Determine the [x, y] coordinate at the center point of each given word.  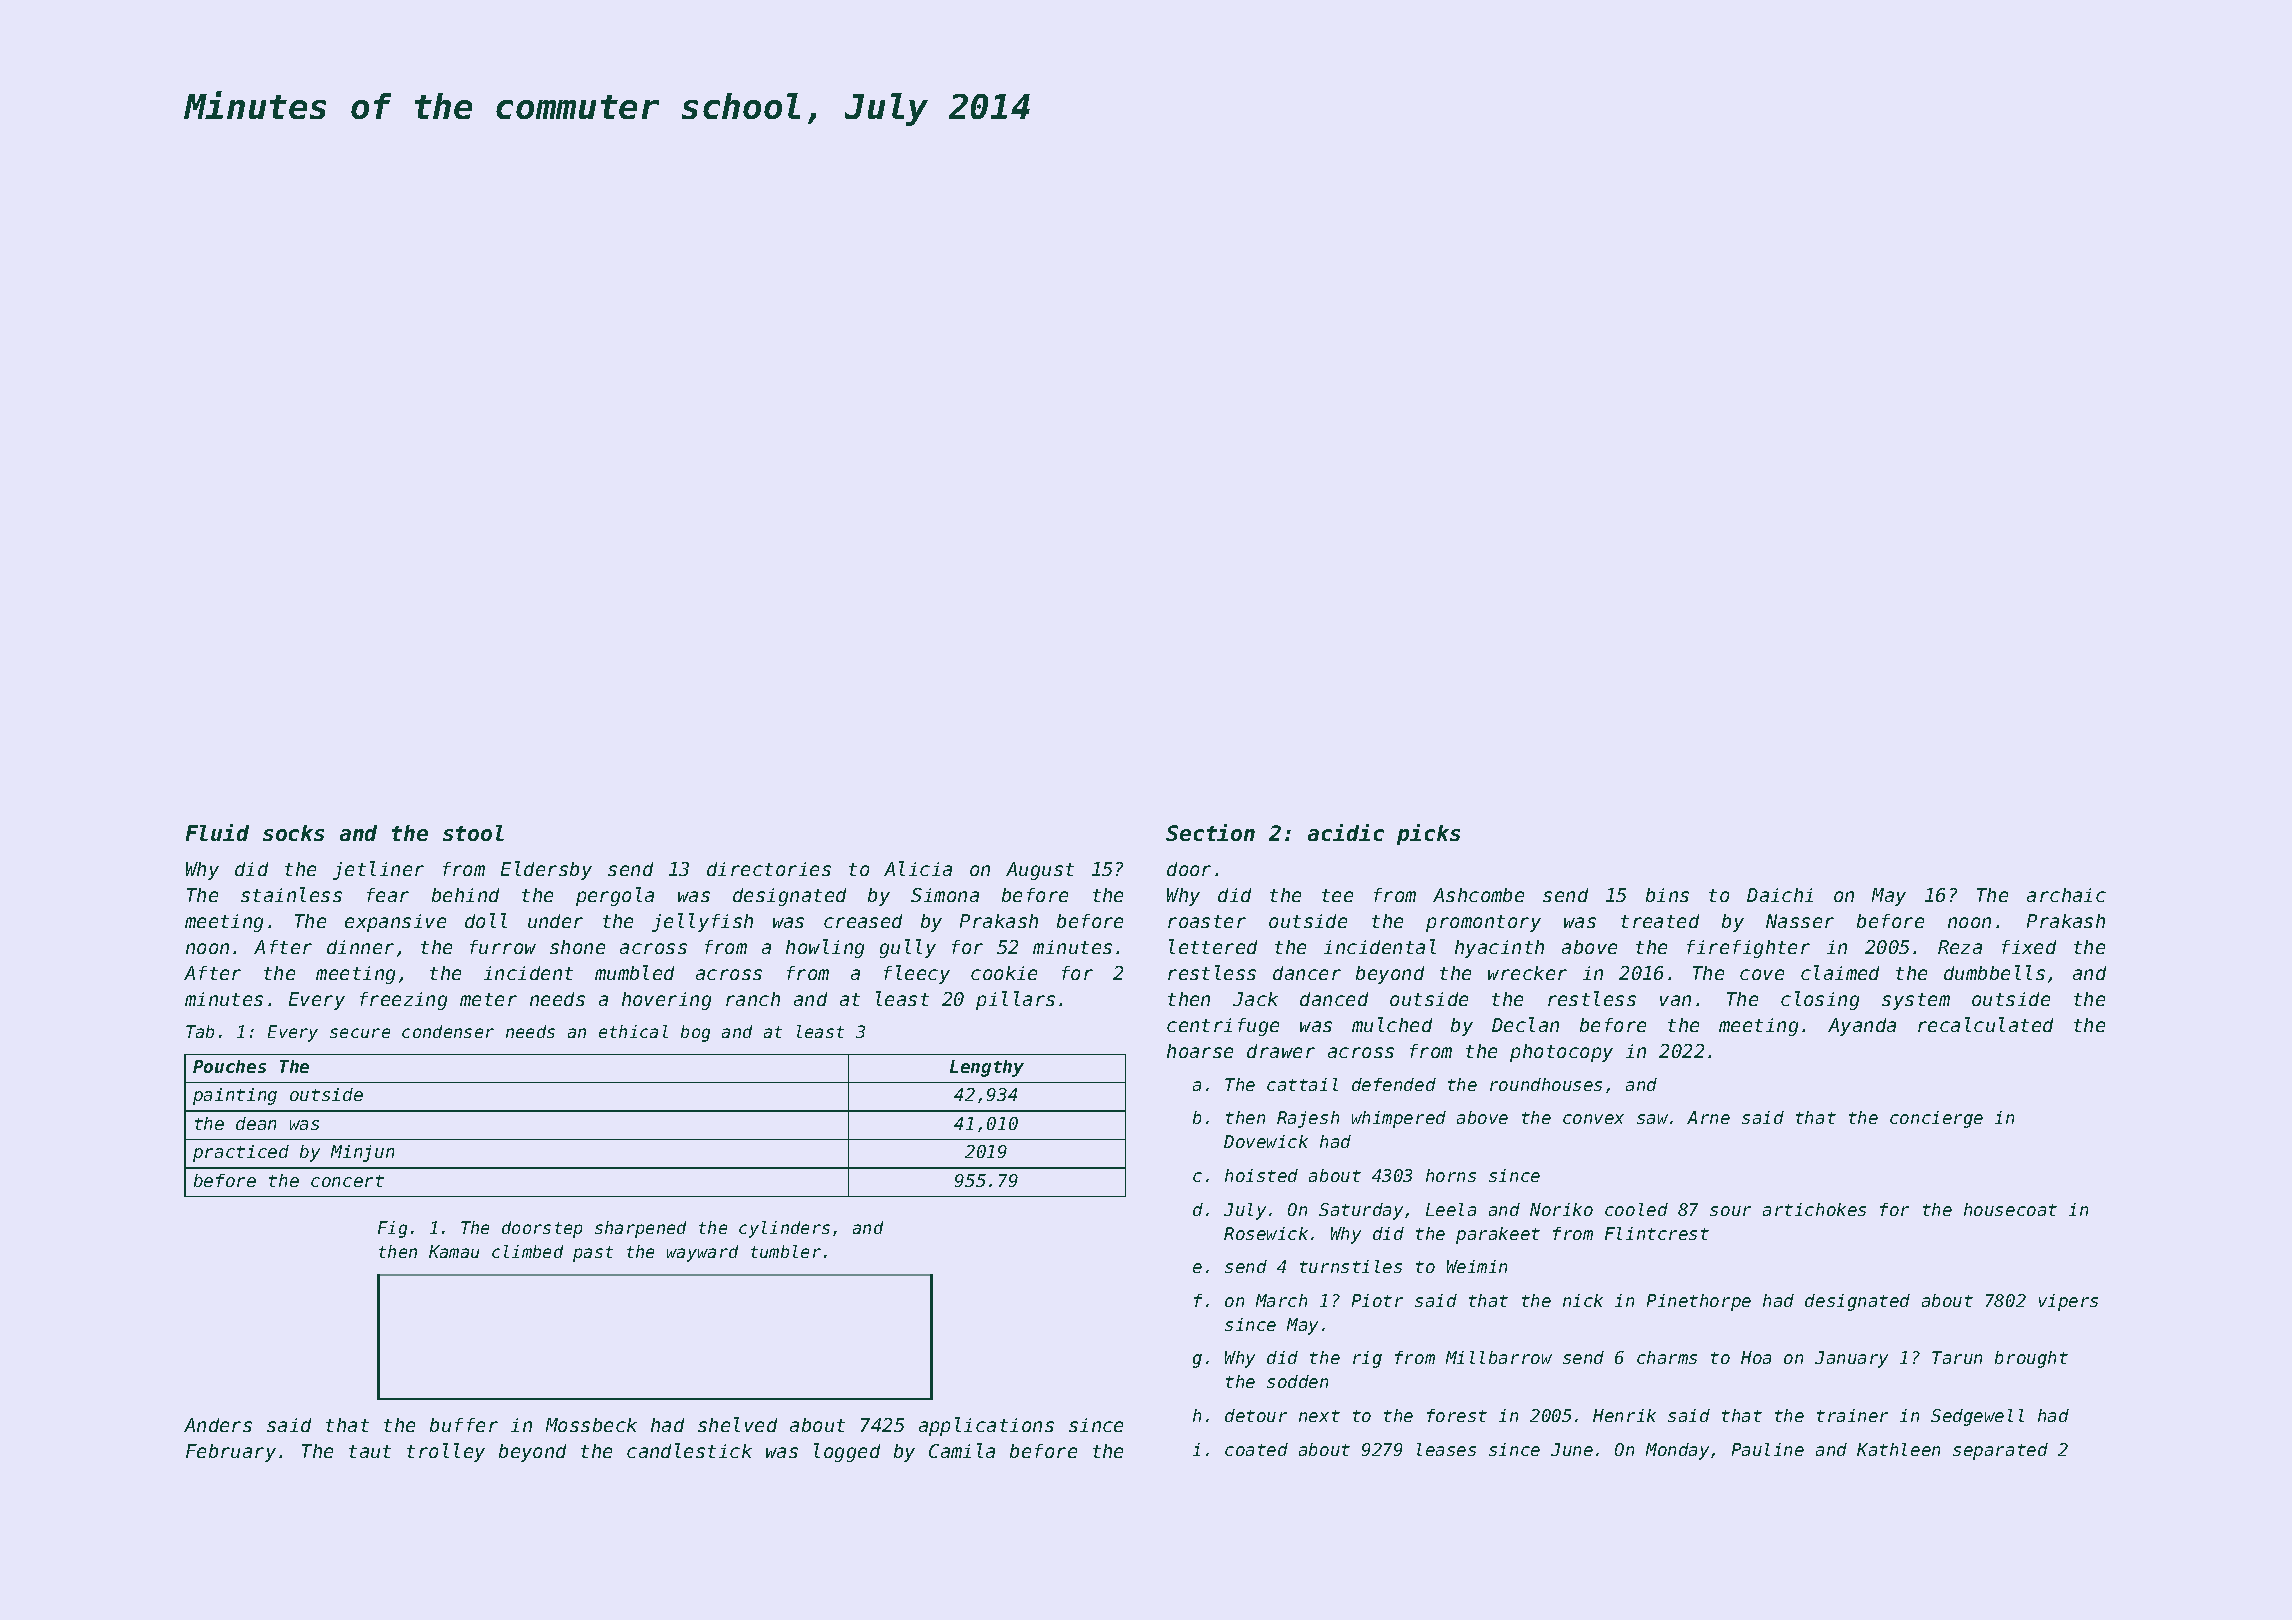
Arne [1708, 1117]
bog [695, 1033]
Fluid [217, 832]
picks [1428, 834]
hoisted [1261, 1175]
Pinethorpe [1699, 1302]
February [231, 1453]
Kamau [454, 1251]
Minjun [362, 1153]
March [1281, 1300]
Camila [962, 1450]
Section [1210, 832]
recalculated [1985, 1024]
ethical [633, 1031]
